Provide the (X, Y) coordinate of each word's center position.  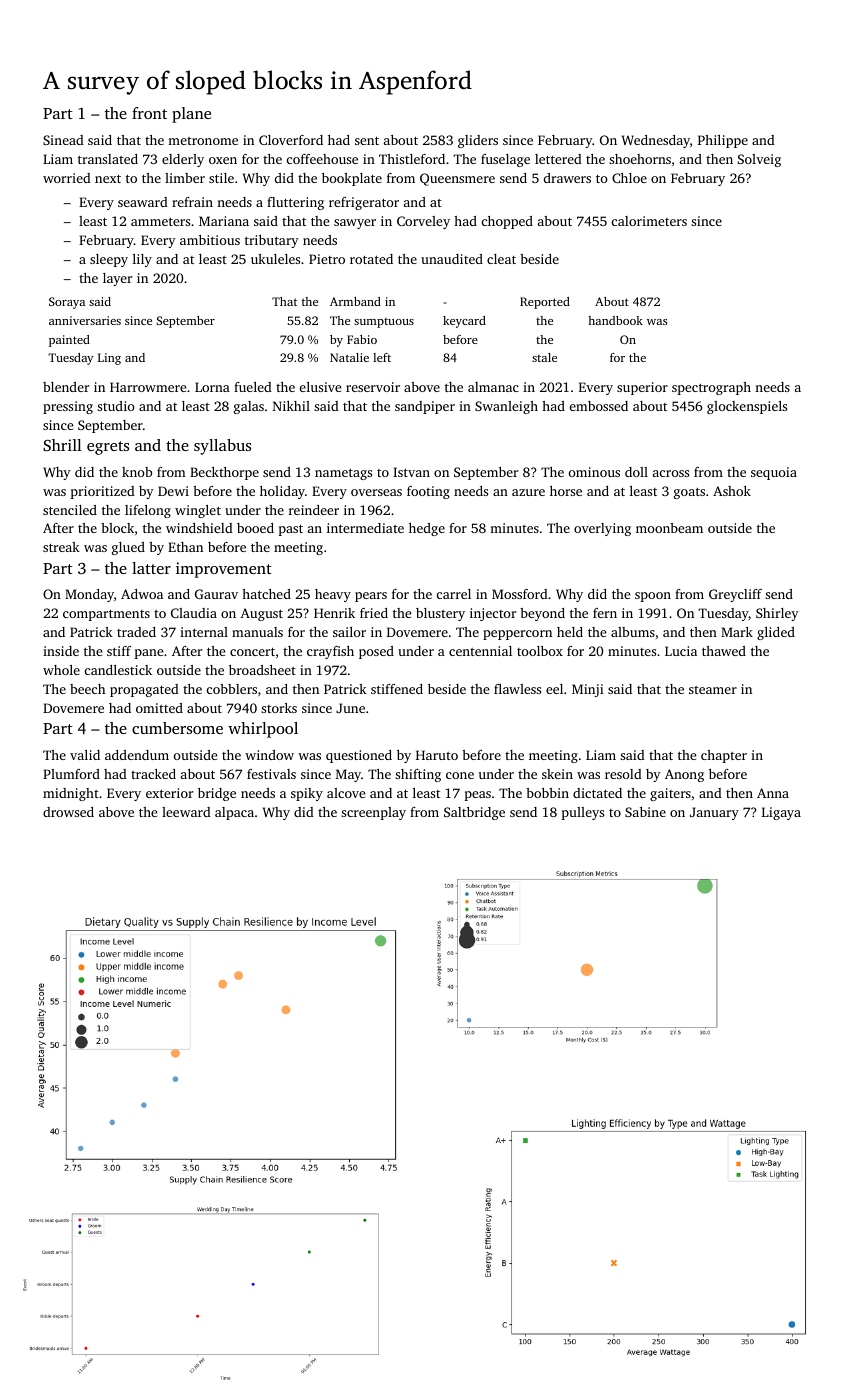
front (149, 113)
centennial (480, 651)
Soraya (67, 303)
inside (61, 651)
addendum (137, 755)
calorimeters (649, 221)
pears (371, 597)
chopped (507, 222)
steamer (713, 690)
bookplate (352, 179)
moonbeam (669, 528)
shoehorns (640, 159)
